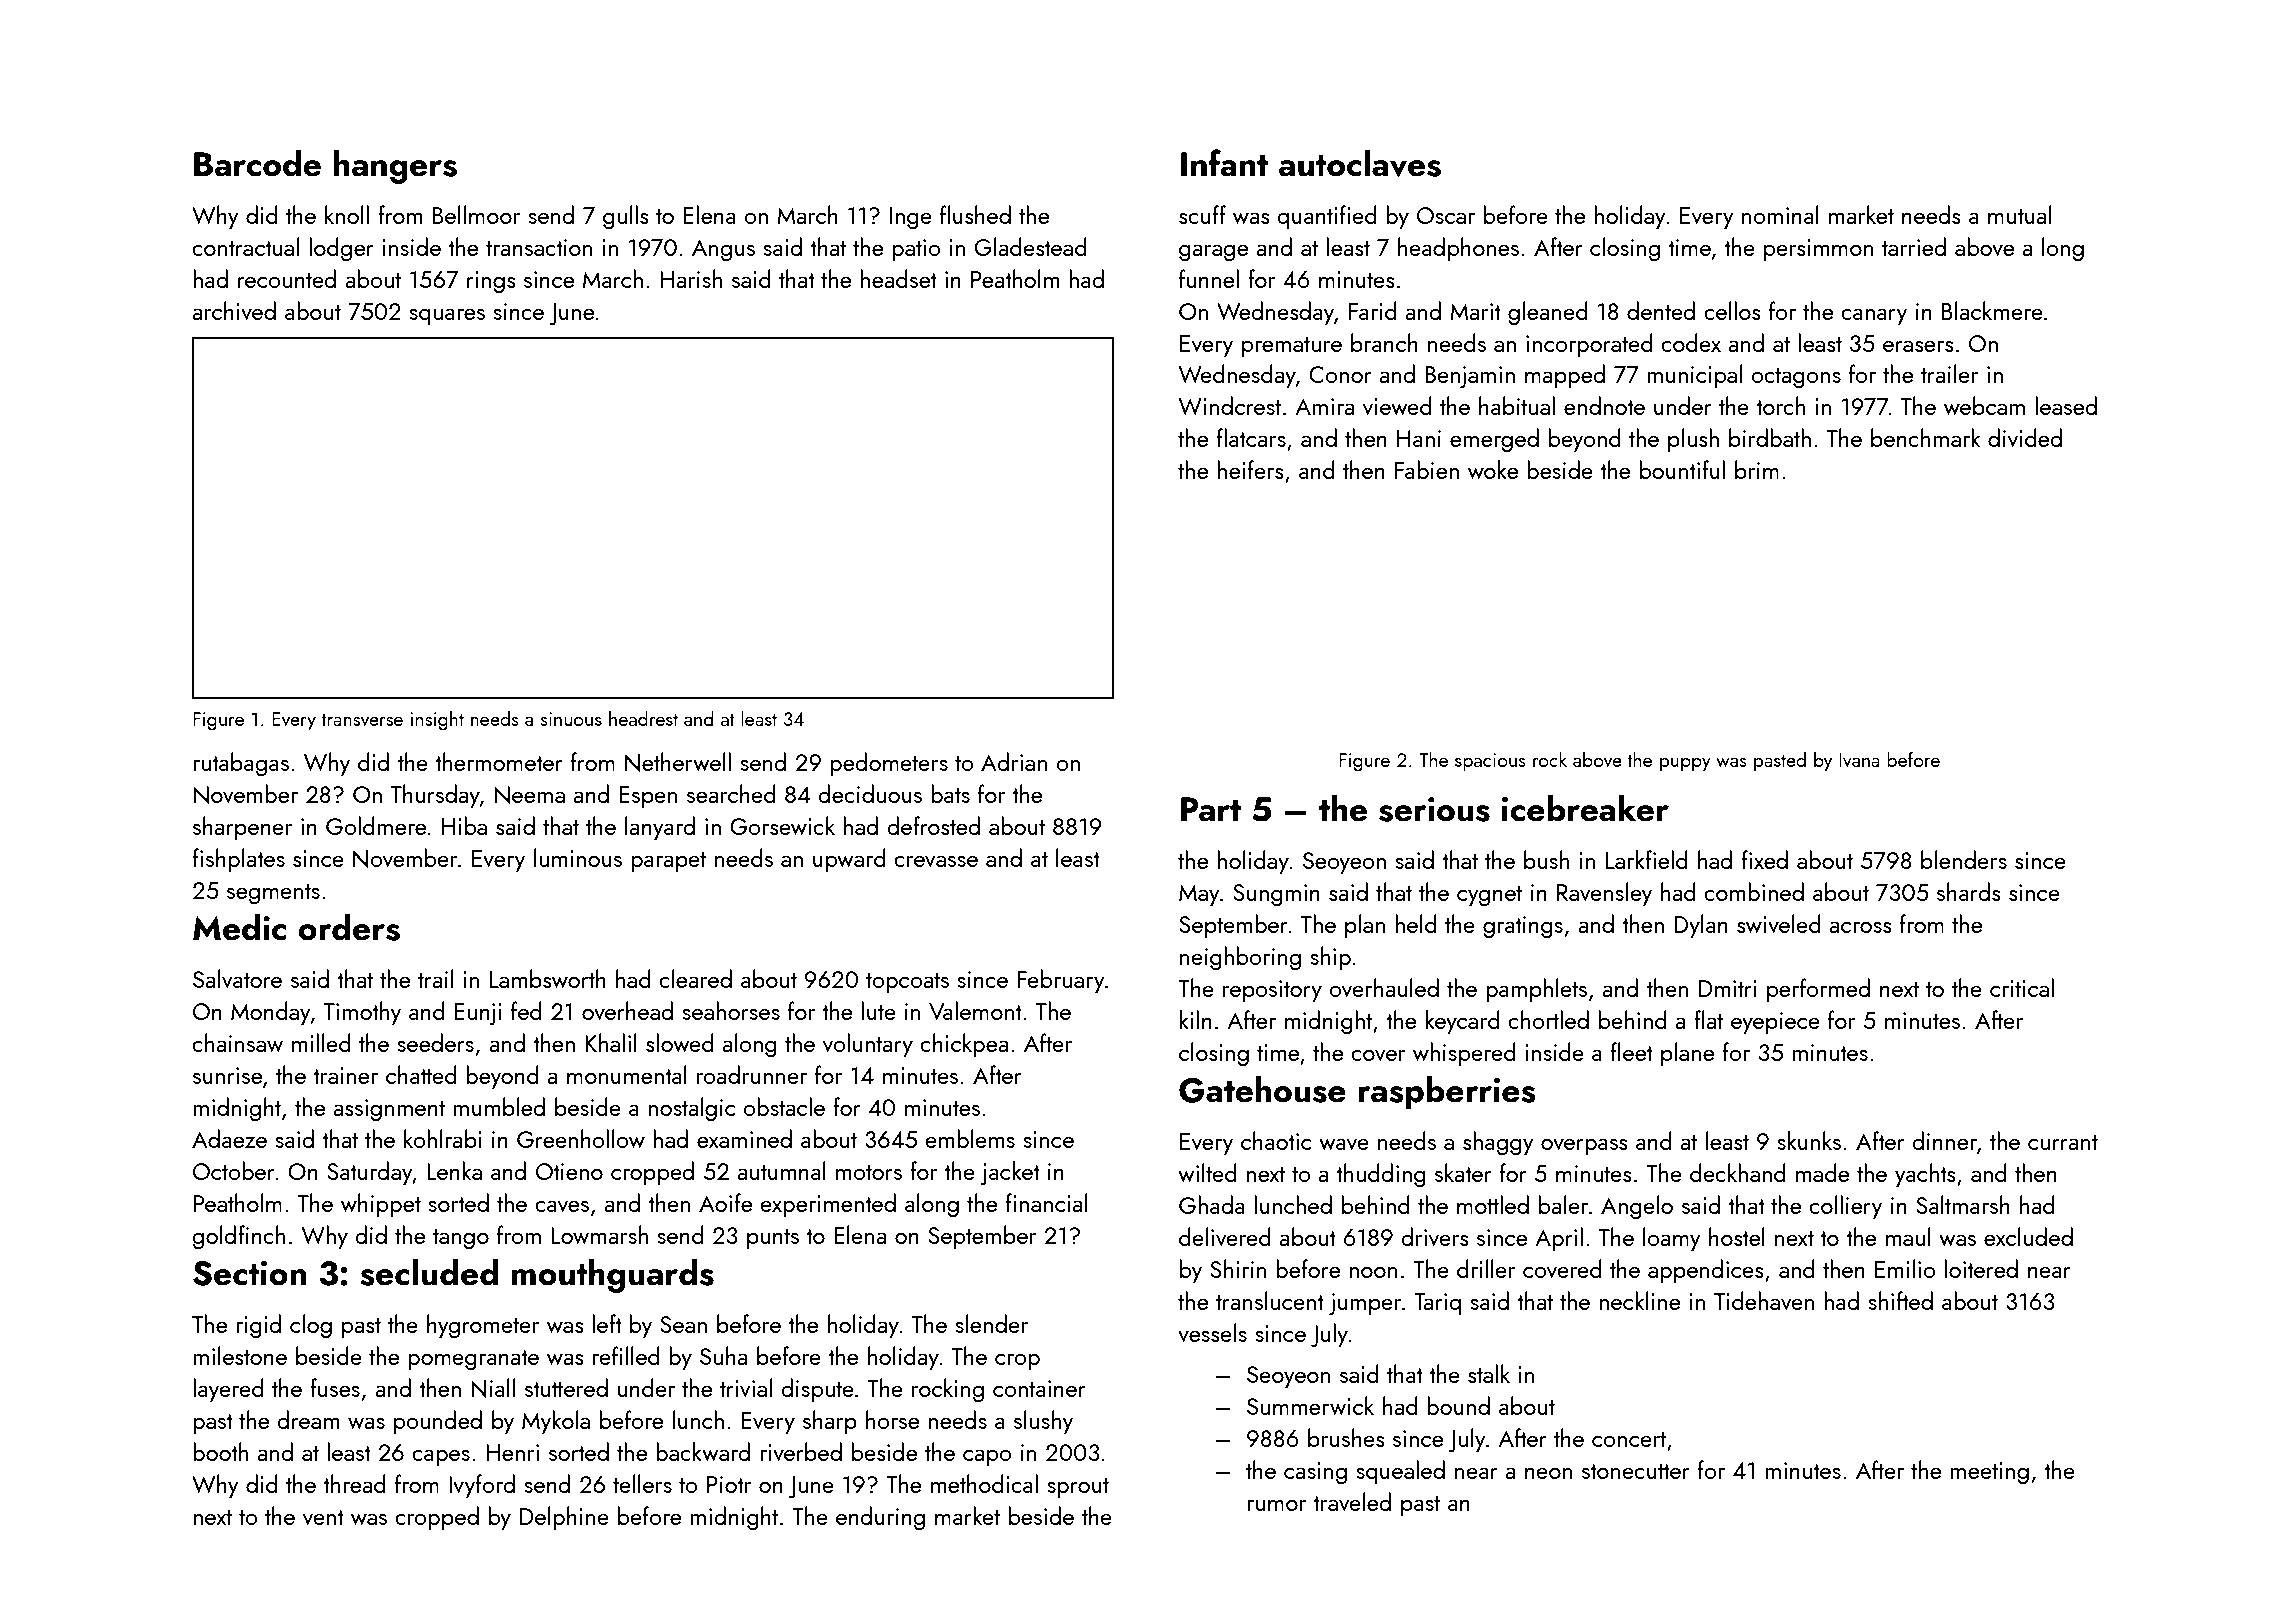 The image size is (2292, 1620). What do you see at coordinates (1224, 163) in the screenshot?
I see `Infant` at bounding box center [1224, 163].
